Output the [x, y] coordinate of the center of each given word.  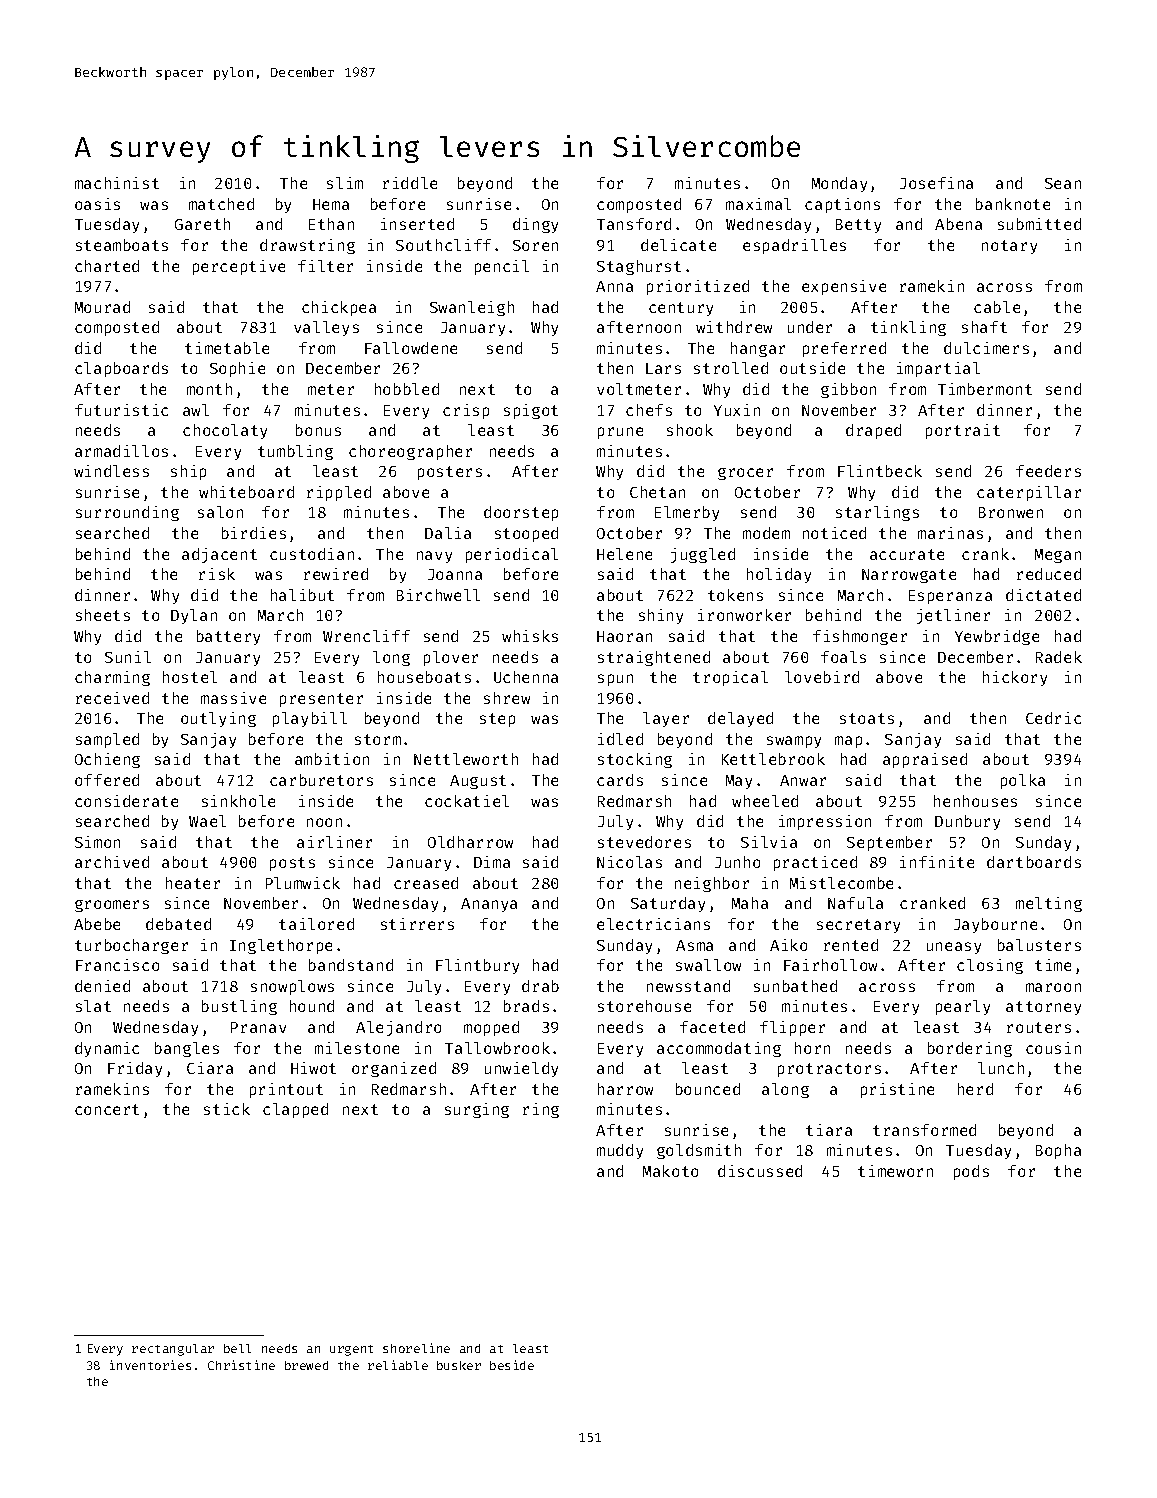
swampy [794, 742]
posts [292, 864]
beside [512, 1365]
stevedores [644, 842]
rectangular [173, 1350]
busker [459, 1365]
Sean [1063, 183]
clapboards [121, 369]
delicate [678, 245]
